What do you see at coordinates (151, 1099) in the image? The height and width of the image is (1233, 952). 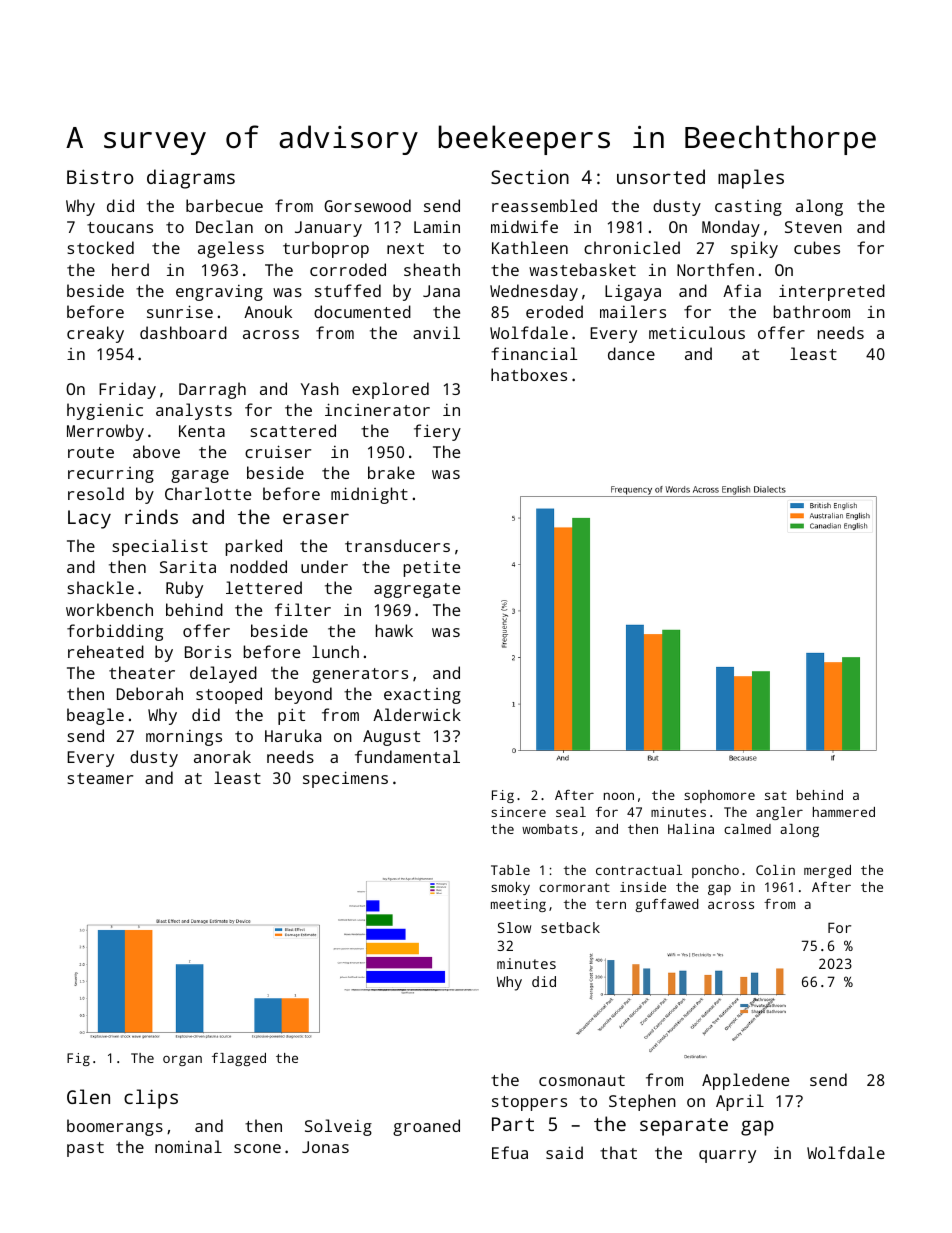 I see `clips` at bounding box center [151, 1099].
